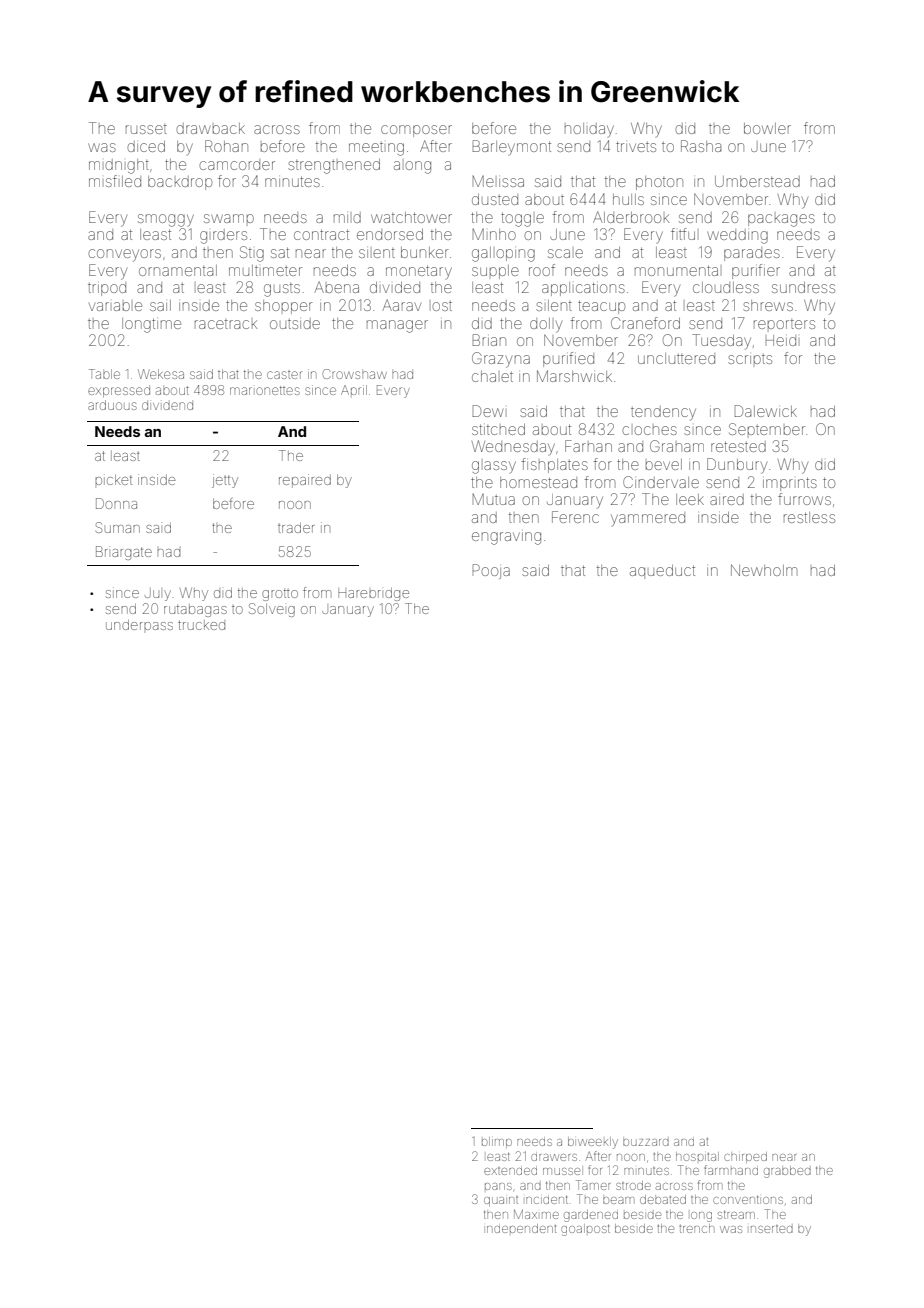  What do you see at coordinates (764, 570) in the image?
I see `Newholm` at bounding box center [764, 570].
